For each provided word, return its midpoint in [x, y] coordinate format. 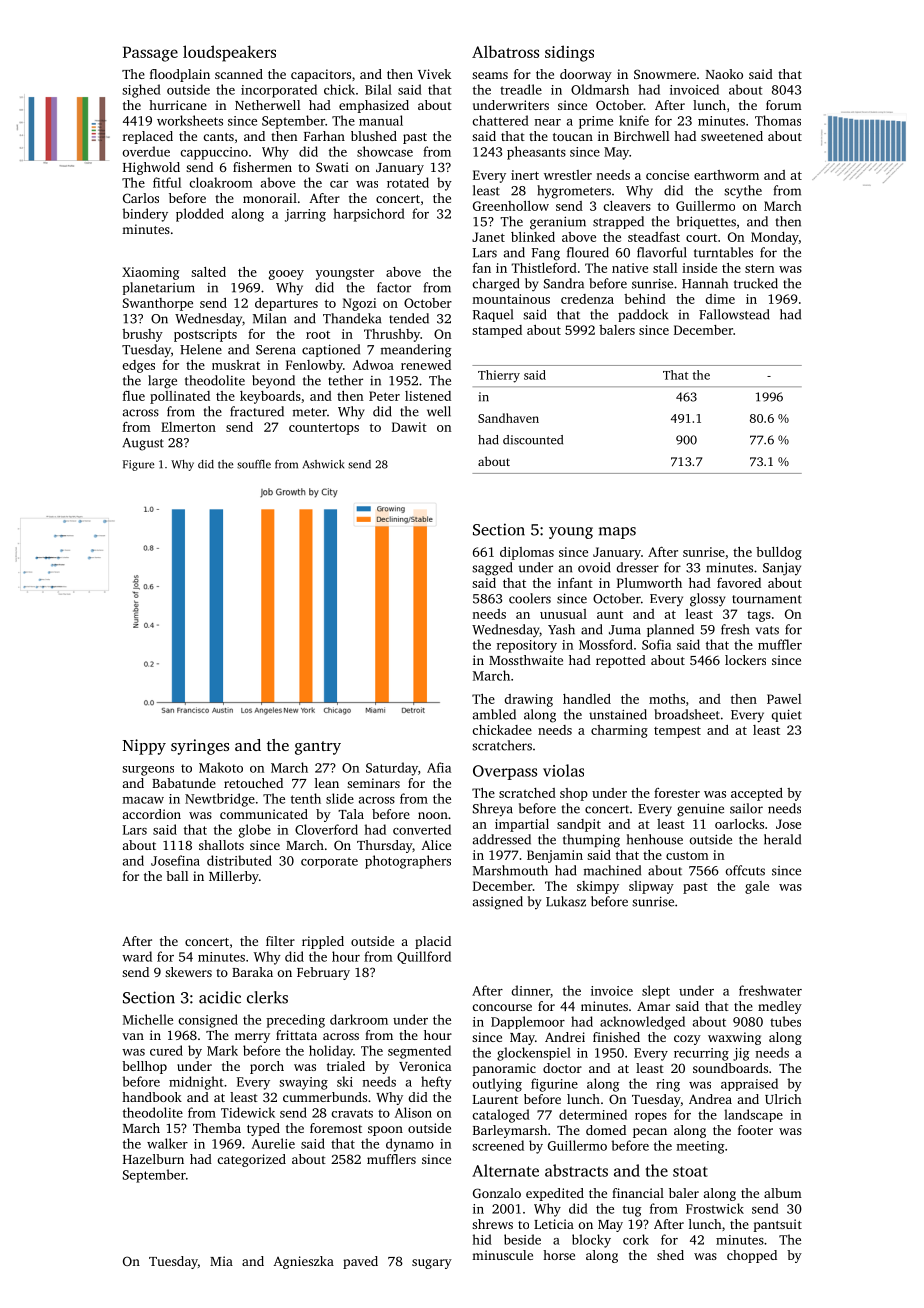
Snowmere [665, 74]
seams [490, 75]
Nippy [144, 747]
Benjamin [555, 856]
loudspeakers [229, 53]
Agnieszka [303, 1262]
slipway [651, 887]
